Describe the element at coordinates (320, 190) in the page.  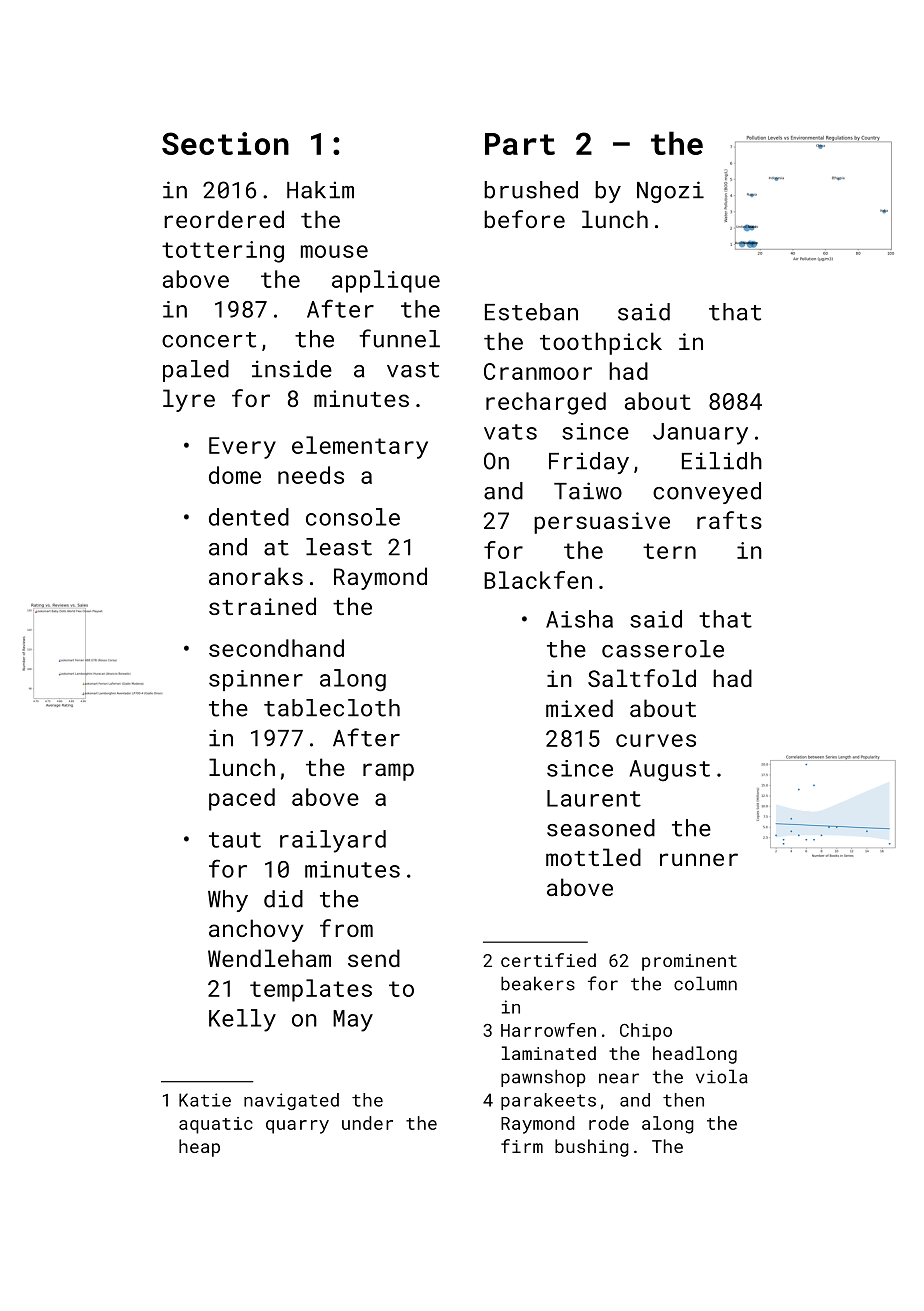
I see `Hakim` at that location.
